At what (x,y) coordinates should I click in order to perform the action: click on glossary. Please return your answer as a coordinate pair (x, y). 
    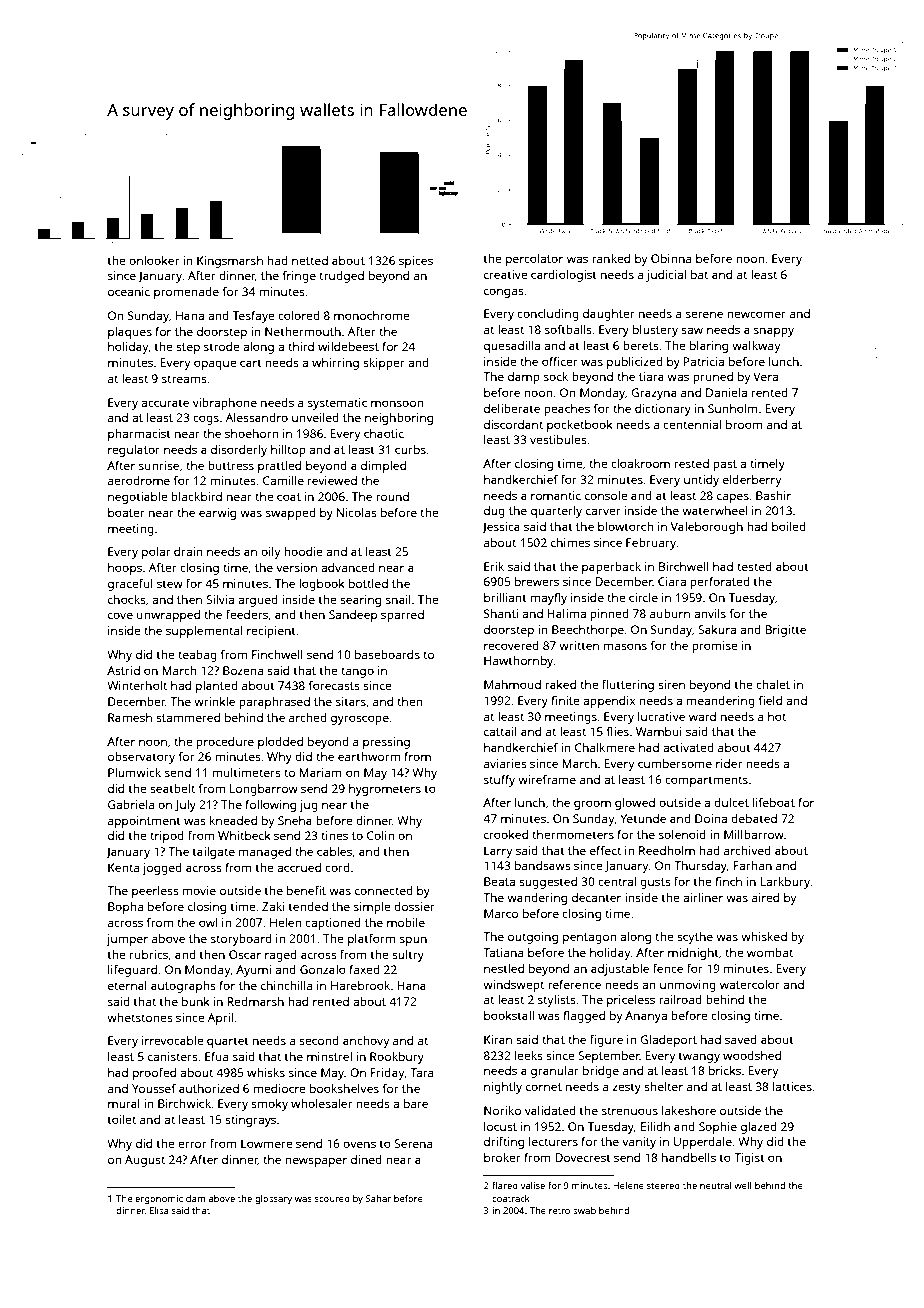
    Looking at the image, I should click on (273, 1199).
